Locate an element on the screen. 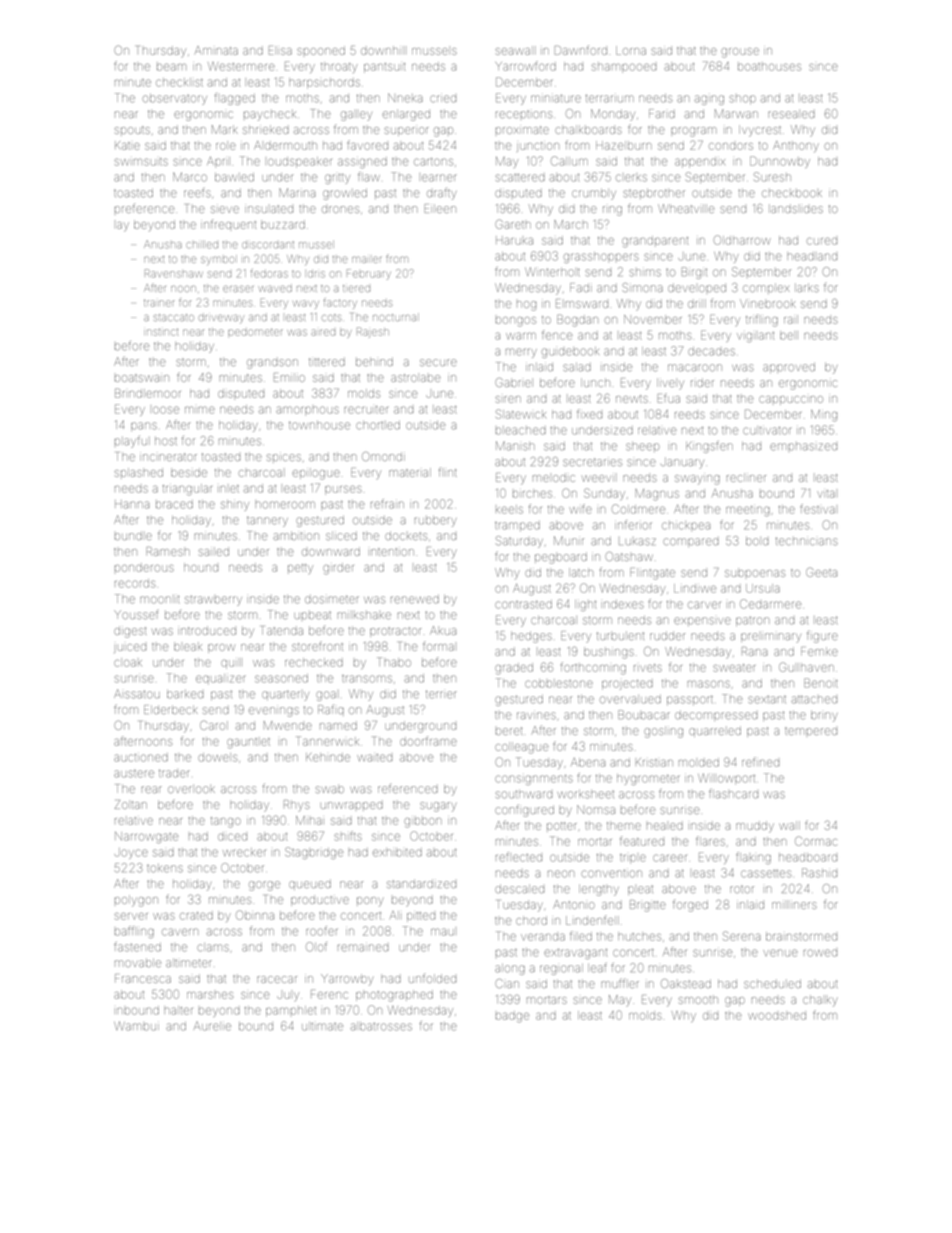 This screenshot has height=1233, width=952. Youssef is located at coordinates (136, 614).
